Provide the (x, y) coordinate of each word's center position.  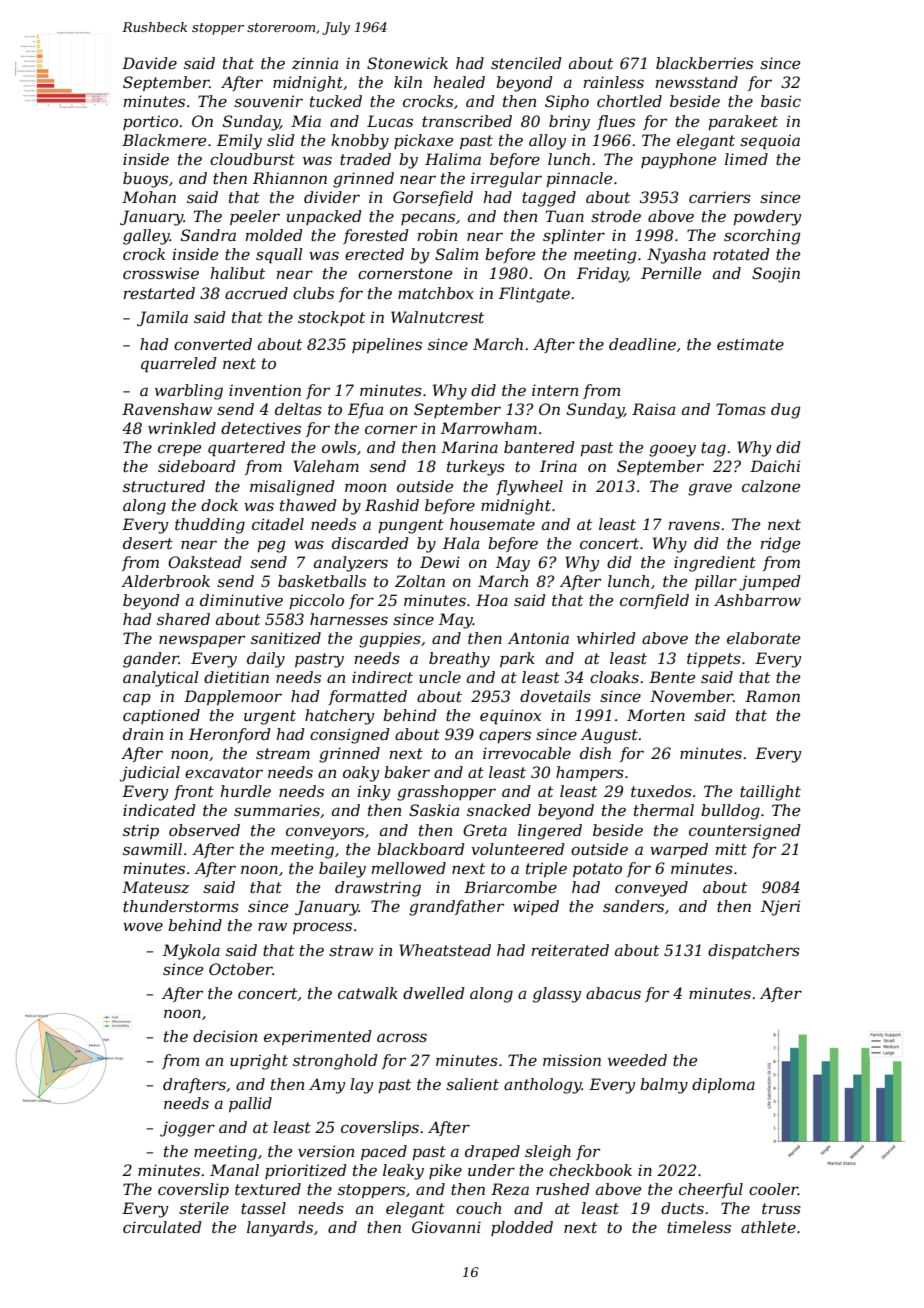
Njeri (780, 908)
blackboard (421, 849)
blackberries (704, 63)
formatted (367, 697)
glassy (557, 995)
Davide (149, 63)
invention (265, 390)
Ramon (772, 696)
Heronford (230, 735)
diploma (723, 1085)
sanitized (286, 638)
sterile (204, 1208)
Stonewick (407, 63)
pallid (250, 1104)
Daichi (775, 466)
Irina (558, 466)
